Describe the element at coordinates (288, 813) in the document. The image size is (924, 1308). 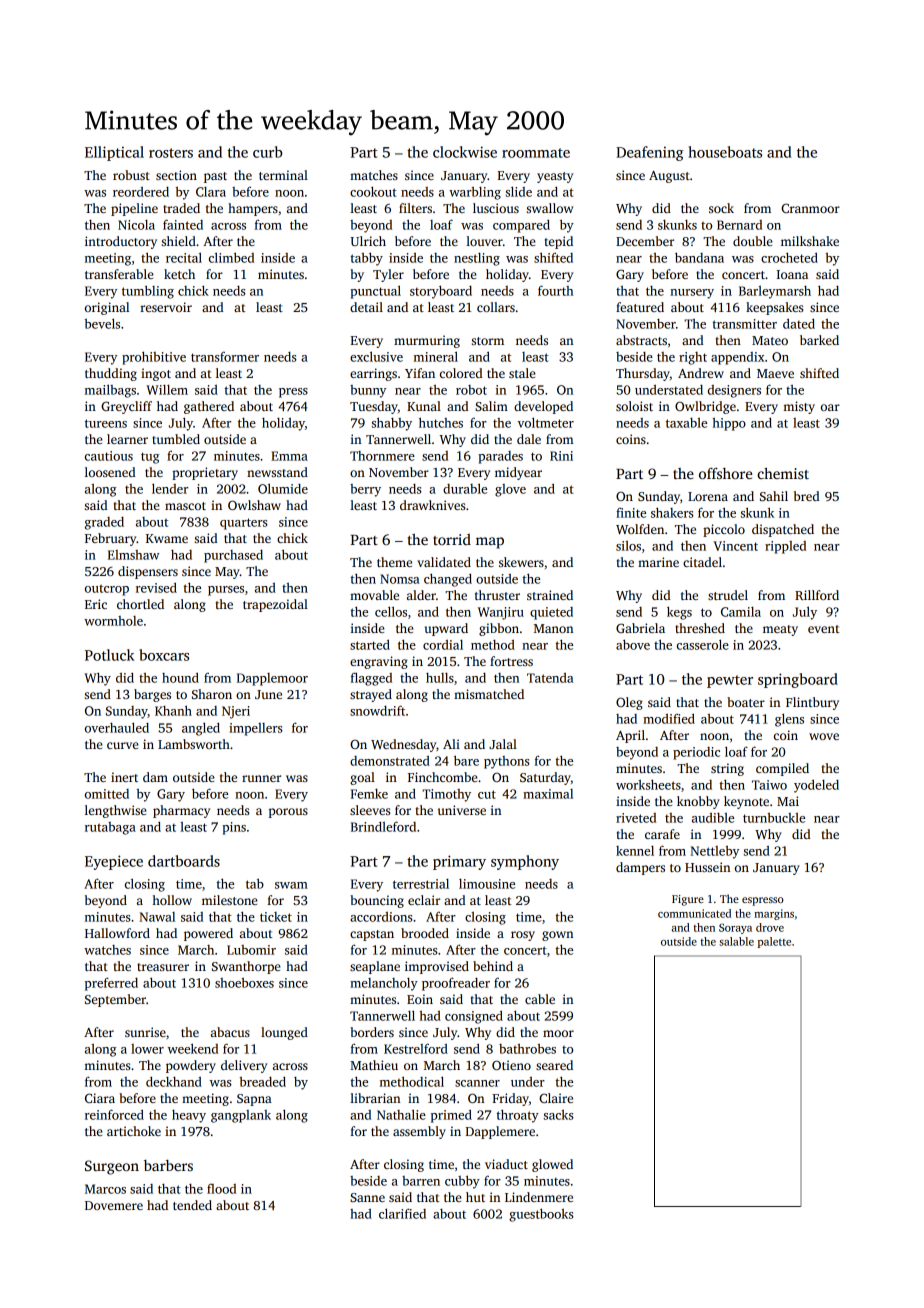
I see `porous` at that location.
